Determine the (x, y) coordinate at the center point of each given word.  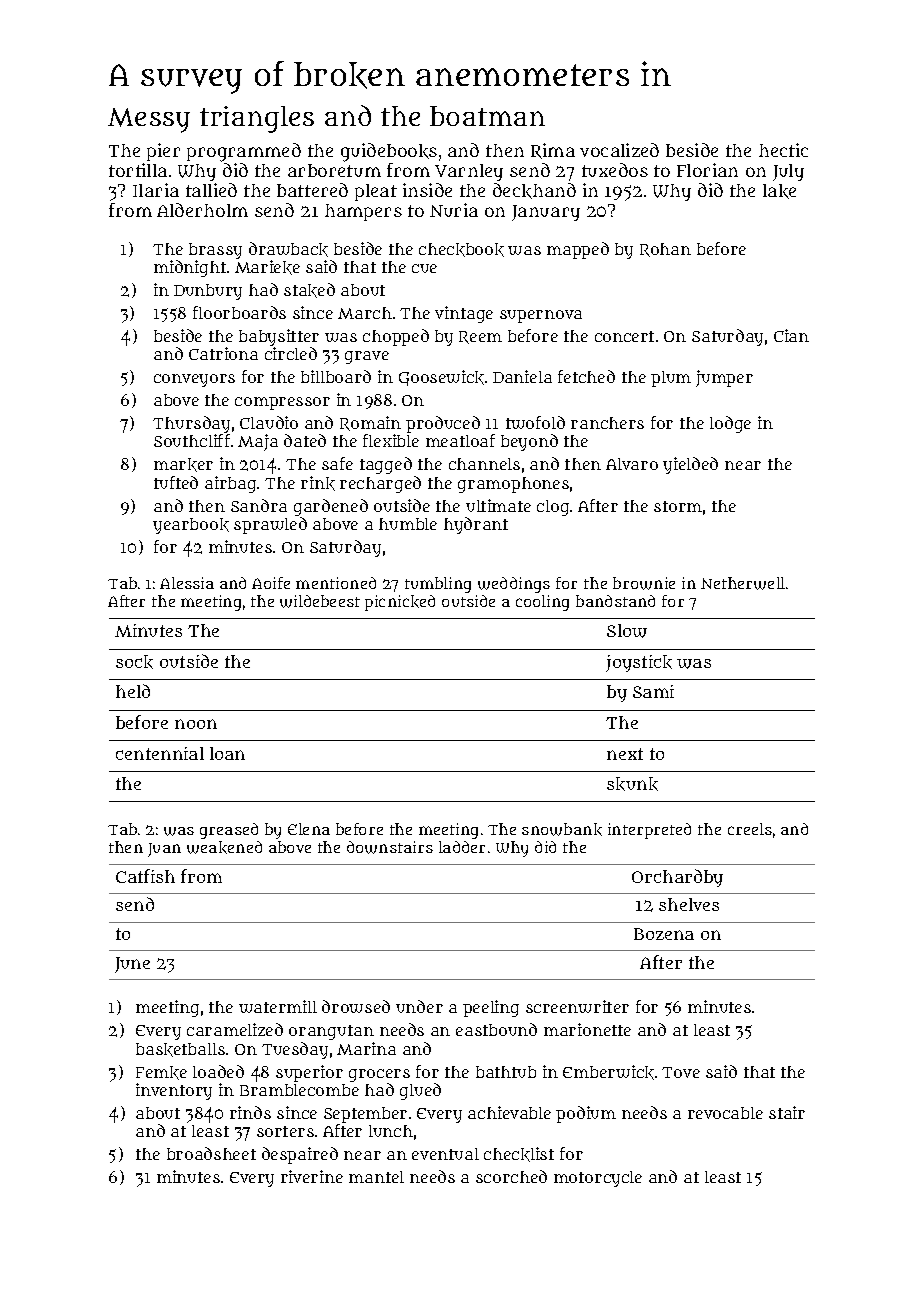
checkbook (461, 250)
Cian (791, 335)
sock (134, 662)
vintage (464, 314)
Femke (161, 1073)
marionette (587, 1029)
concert (624, 336)
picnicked (400, 603)
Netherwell (743, 583)
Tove (681, 1072)
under (419, 1006)
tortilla (138, 170)
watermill (278, 1006)
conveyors (194, 380)
